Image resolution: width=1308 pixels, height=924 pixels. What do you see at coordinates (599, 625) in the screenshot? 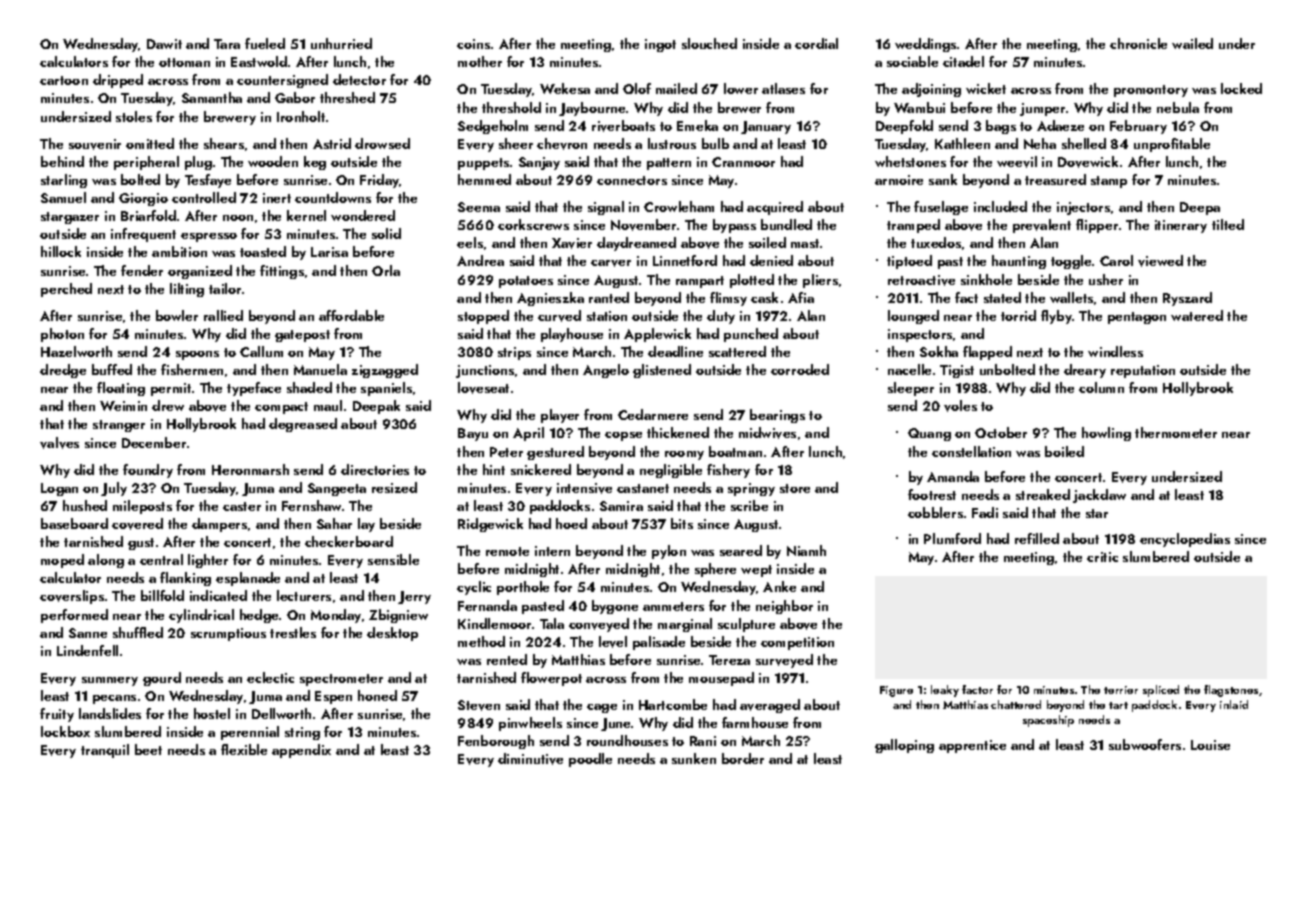
I see `conveyed` at bounding box center [599, 625].
